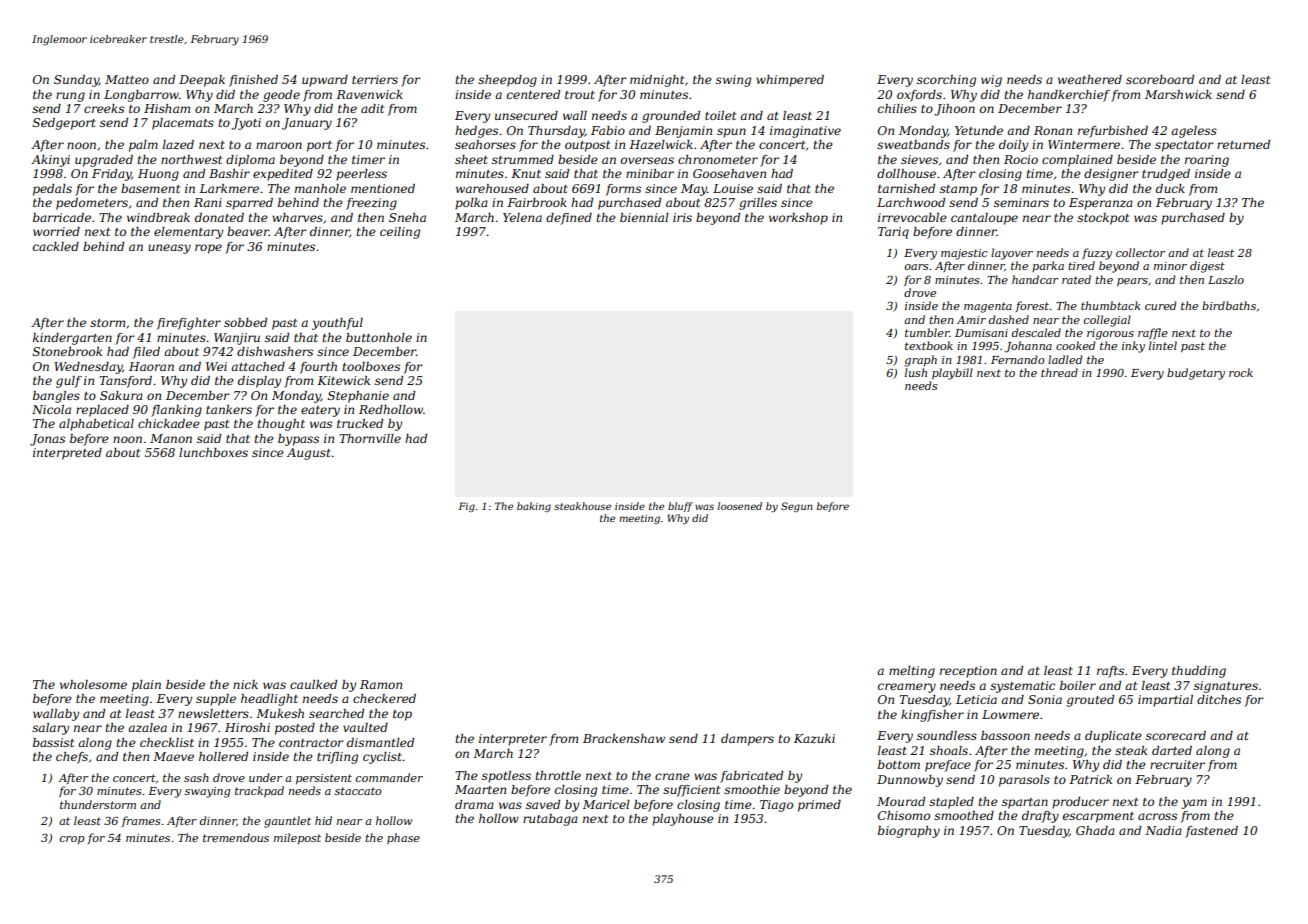 This document has width=1308, height=924. What do you see at coordinates (1163, 345) in the document?
I see `lintel` at bounding box center [1163, 345].
